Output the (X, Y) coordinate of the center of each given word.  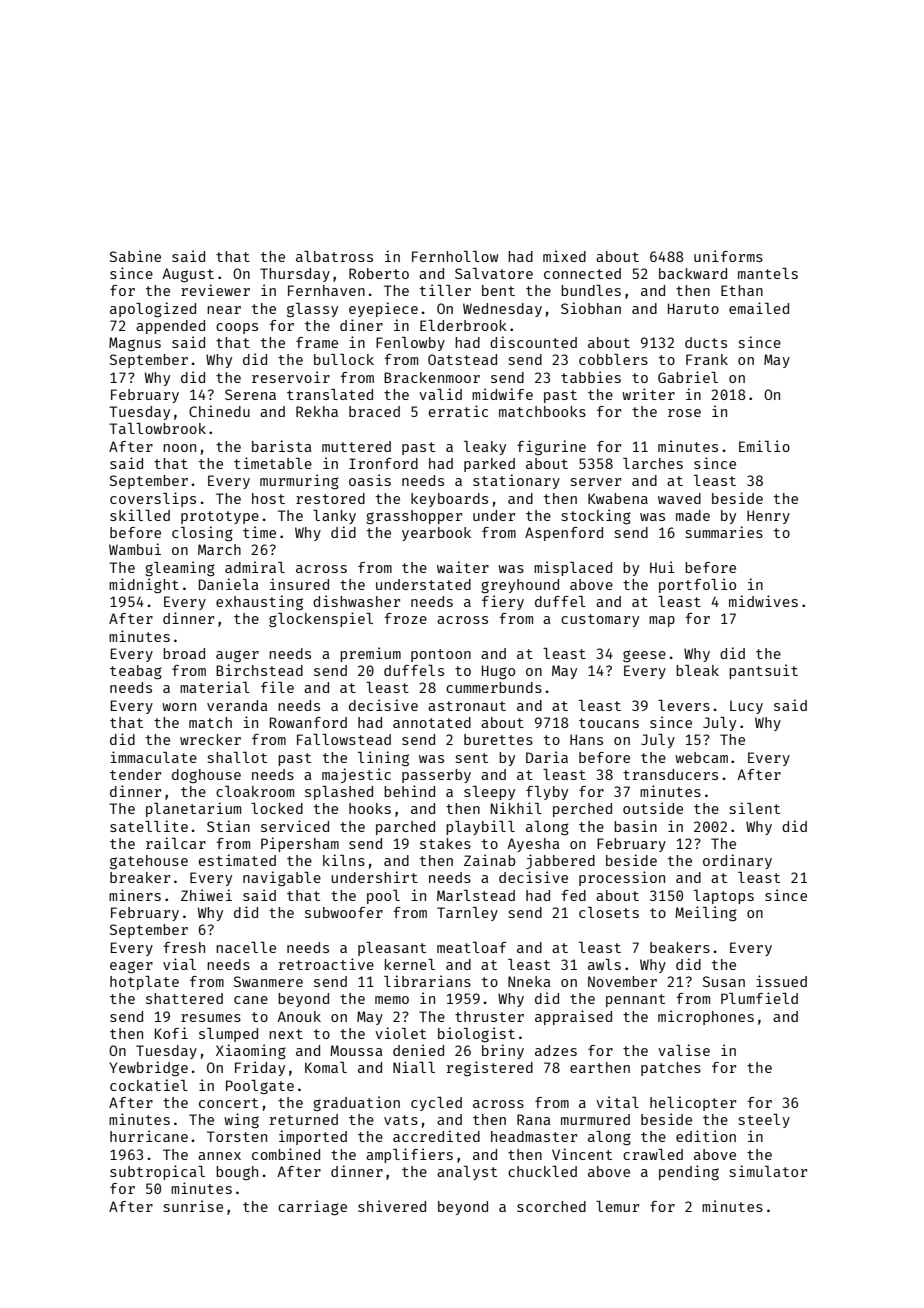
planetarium (193, 809)
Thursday (295, 275)
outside (653, 808)
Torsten (237, 1136)
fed (573, 895)
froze (405, 618)
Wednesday (502, 310)
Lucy (746, 707)
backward (693, 273)
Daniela (229, 584)
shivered (392, 1206)
